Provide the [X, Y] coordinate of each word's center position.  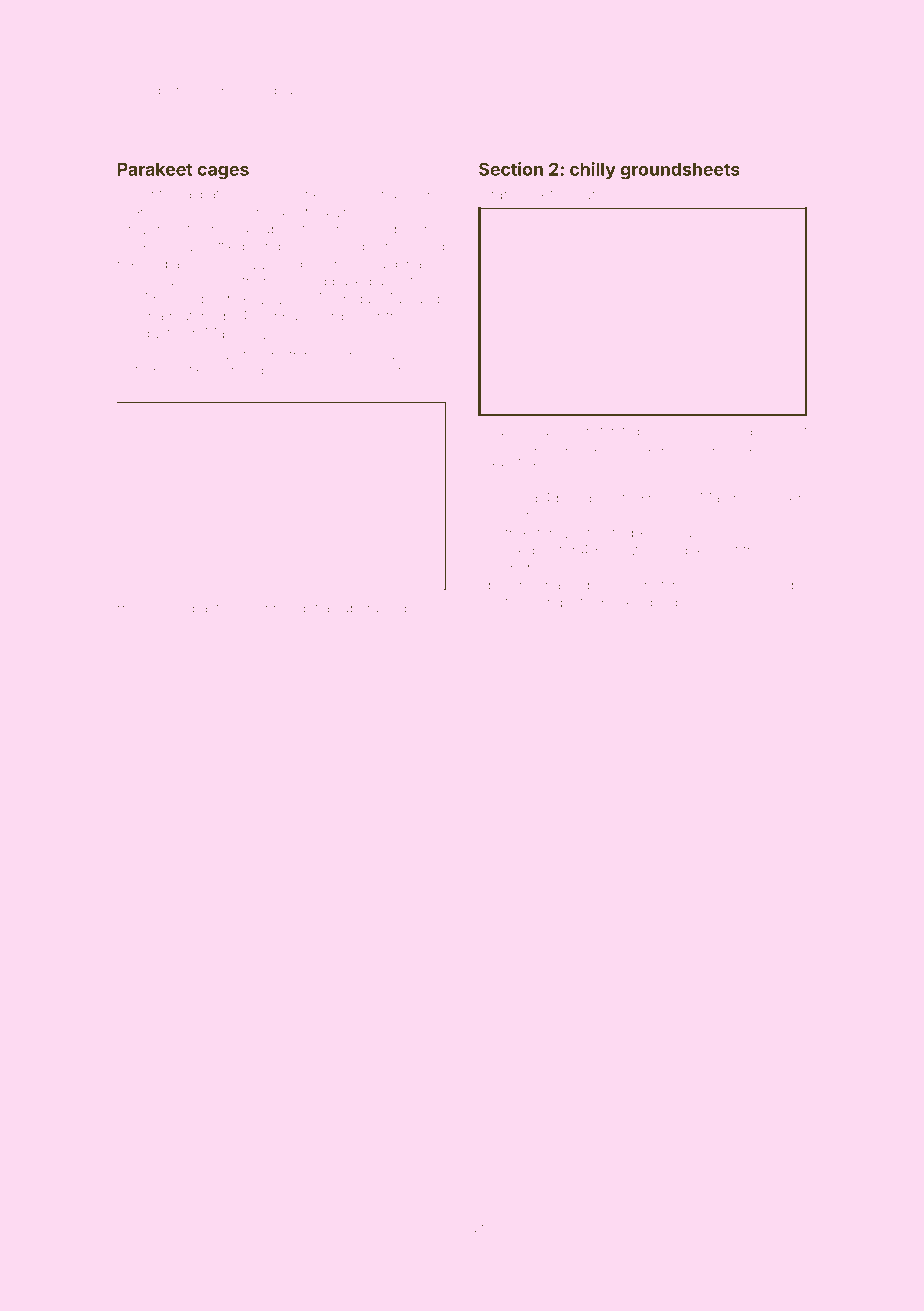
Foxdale [383, 355]
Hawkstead [511, 462]
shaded [398, 194]
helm [321, 194]
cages [223, 173]
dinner [526, 515]
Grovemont [153, 229]
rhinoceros [152, 608]
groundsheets [680, 171]
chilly [593, 171]
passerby [727, 448]
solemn [687, 431]
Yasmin [190, 355]
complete [561, 603]
